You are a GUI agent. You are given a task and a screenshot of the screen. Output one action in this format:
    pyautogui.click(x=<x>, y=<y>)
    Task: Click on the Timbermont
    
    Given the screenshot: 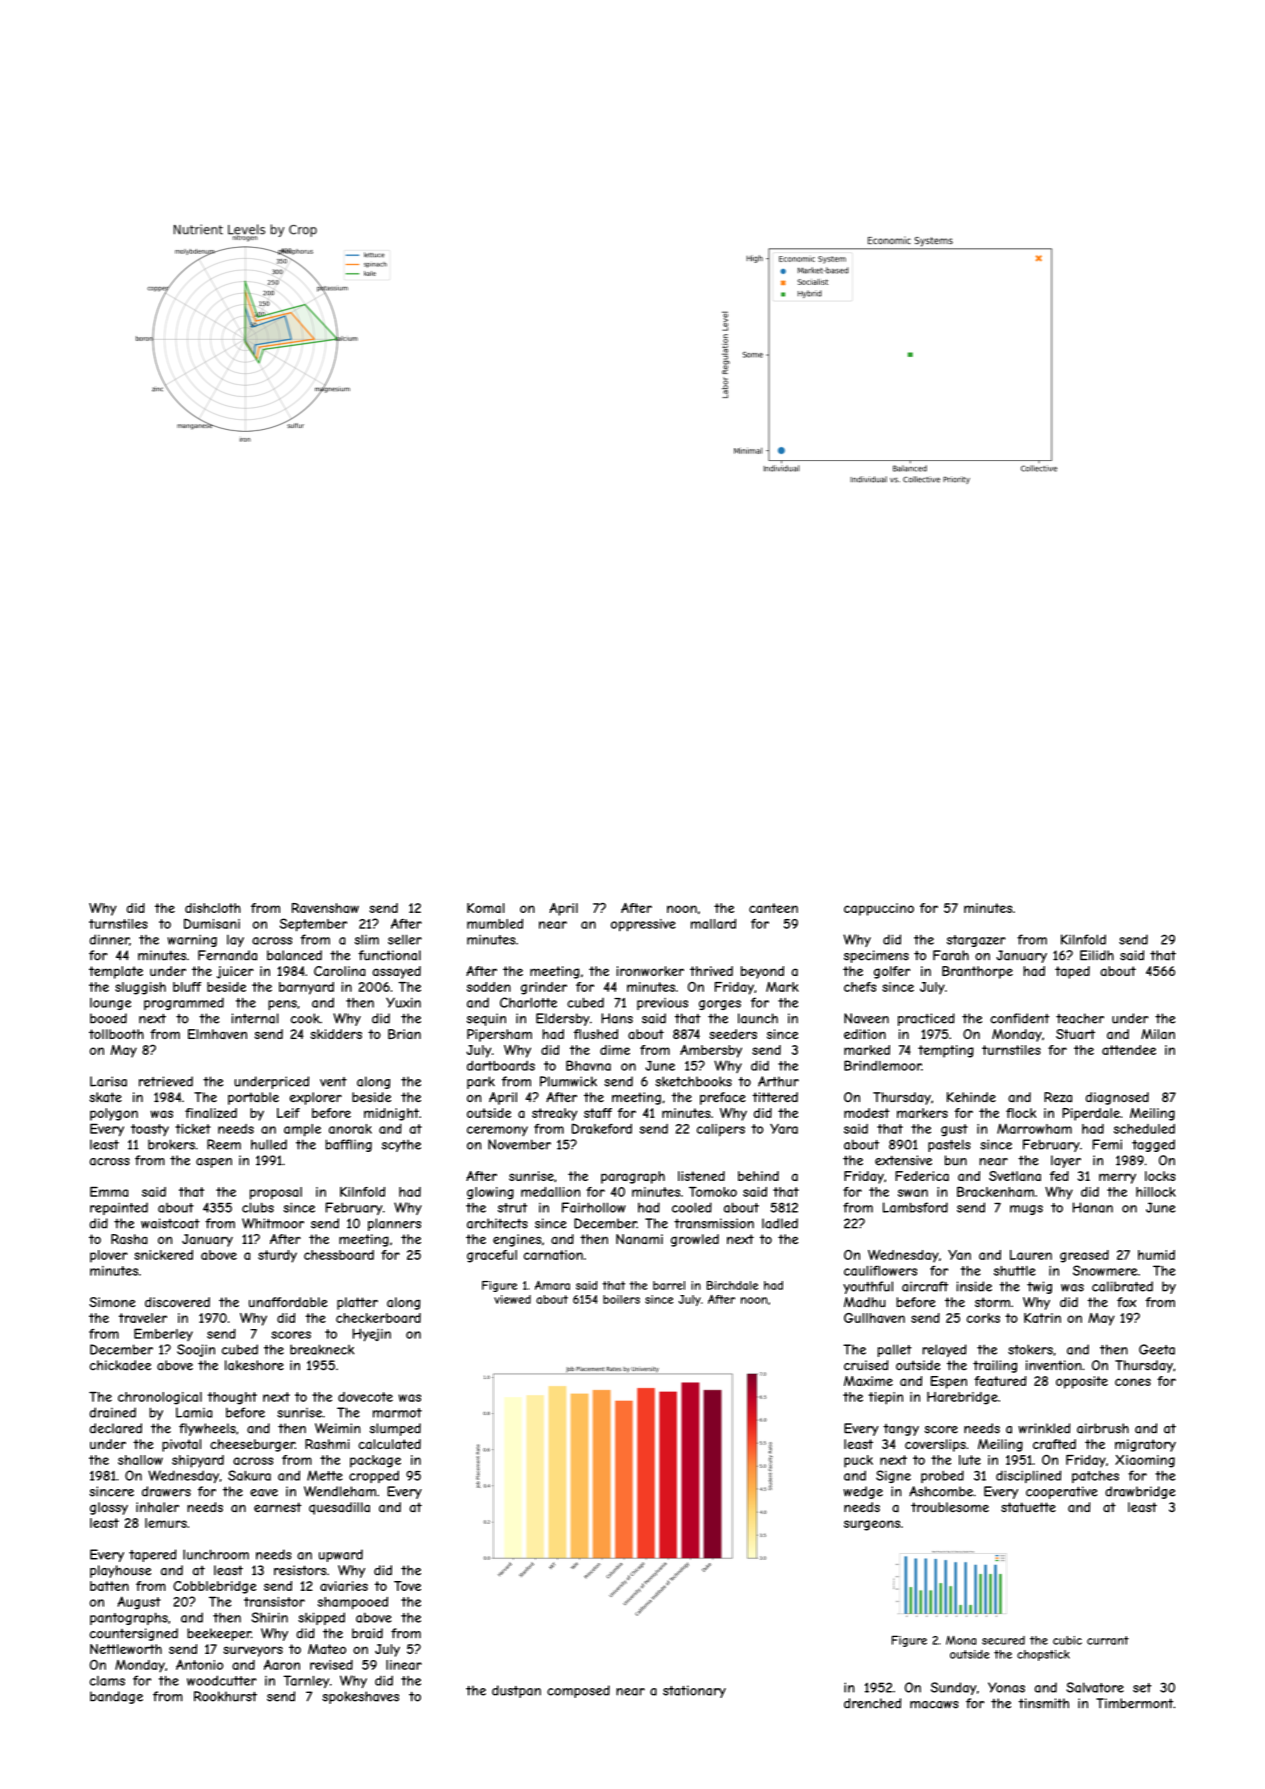 What is the action you would take?
    pyautogui.click(x=1134, y=1703)
